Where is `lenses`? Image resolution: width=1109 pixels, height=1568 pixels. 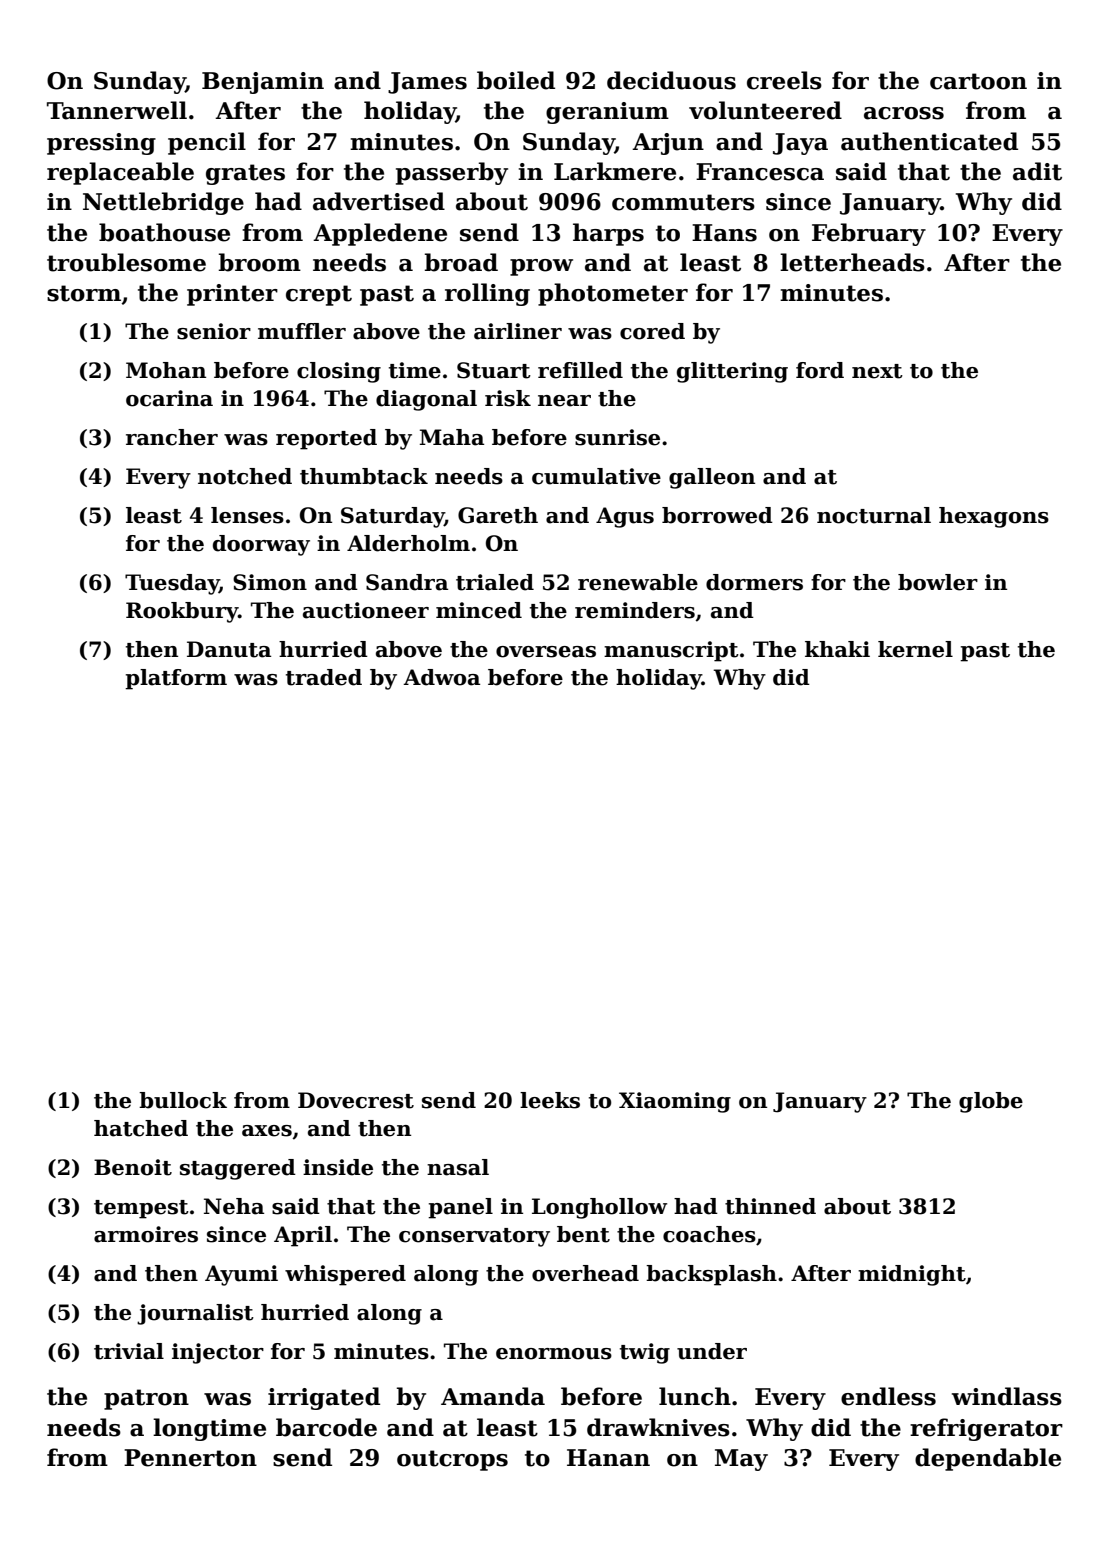 lenses is located at coordinates (247, 515).
